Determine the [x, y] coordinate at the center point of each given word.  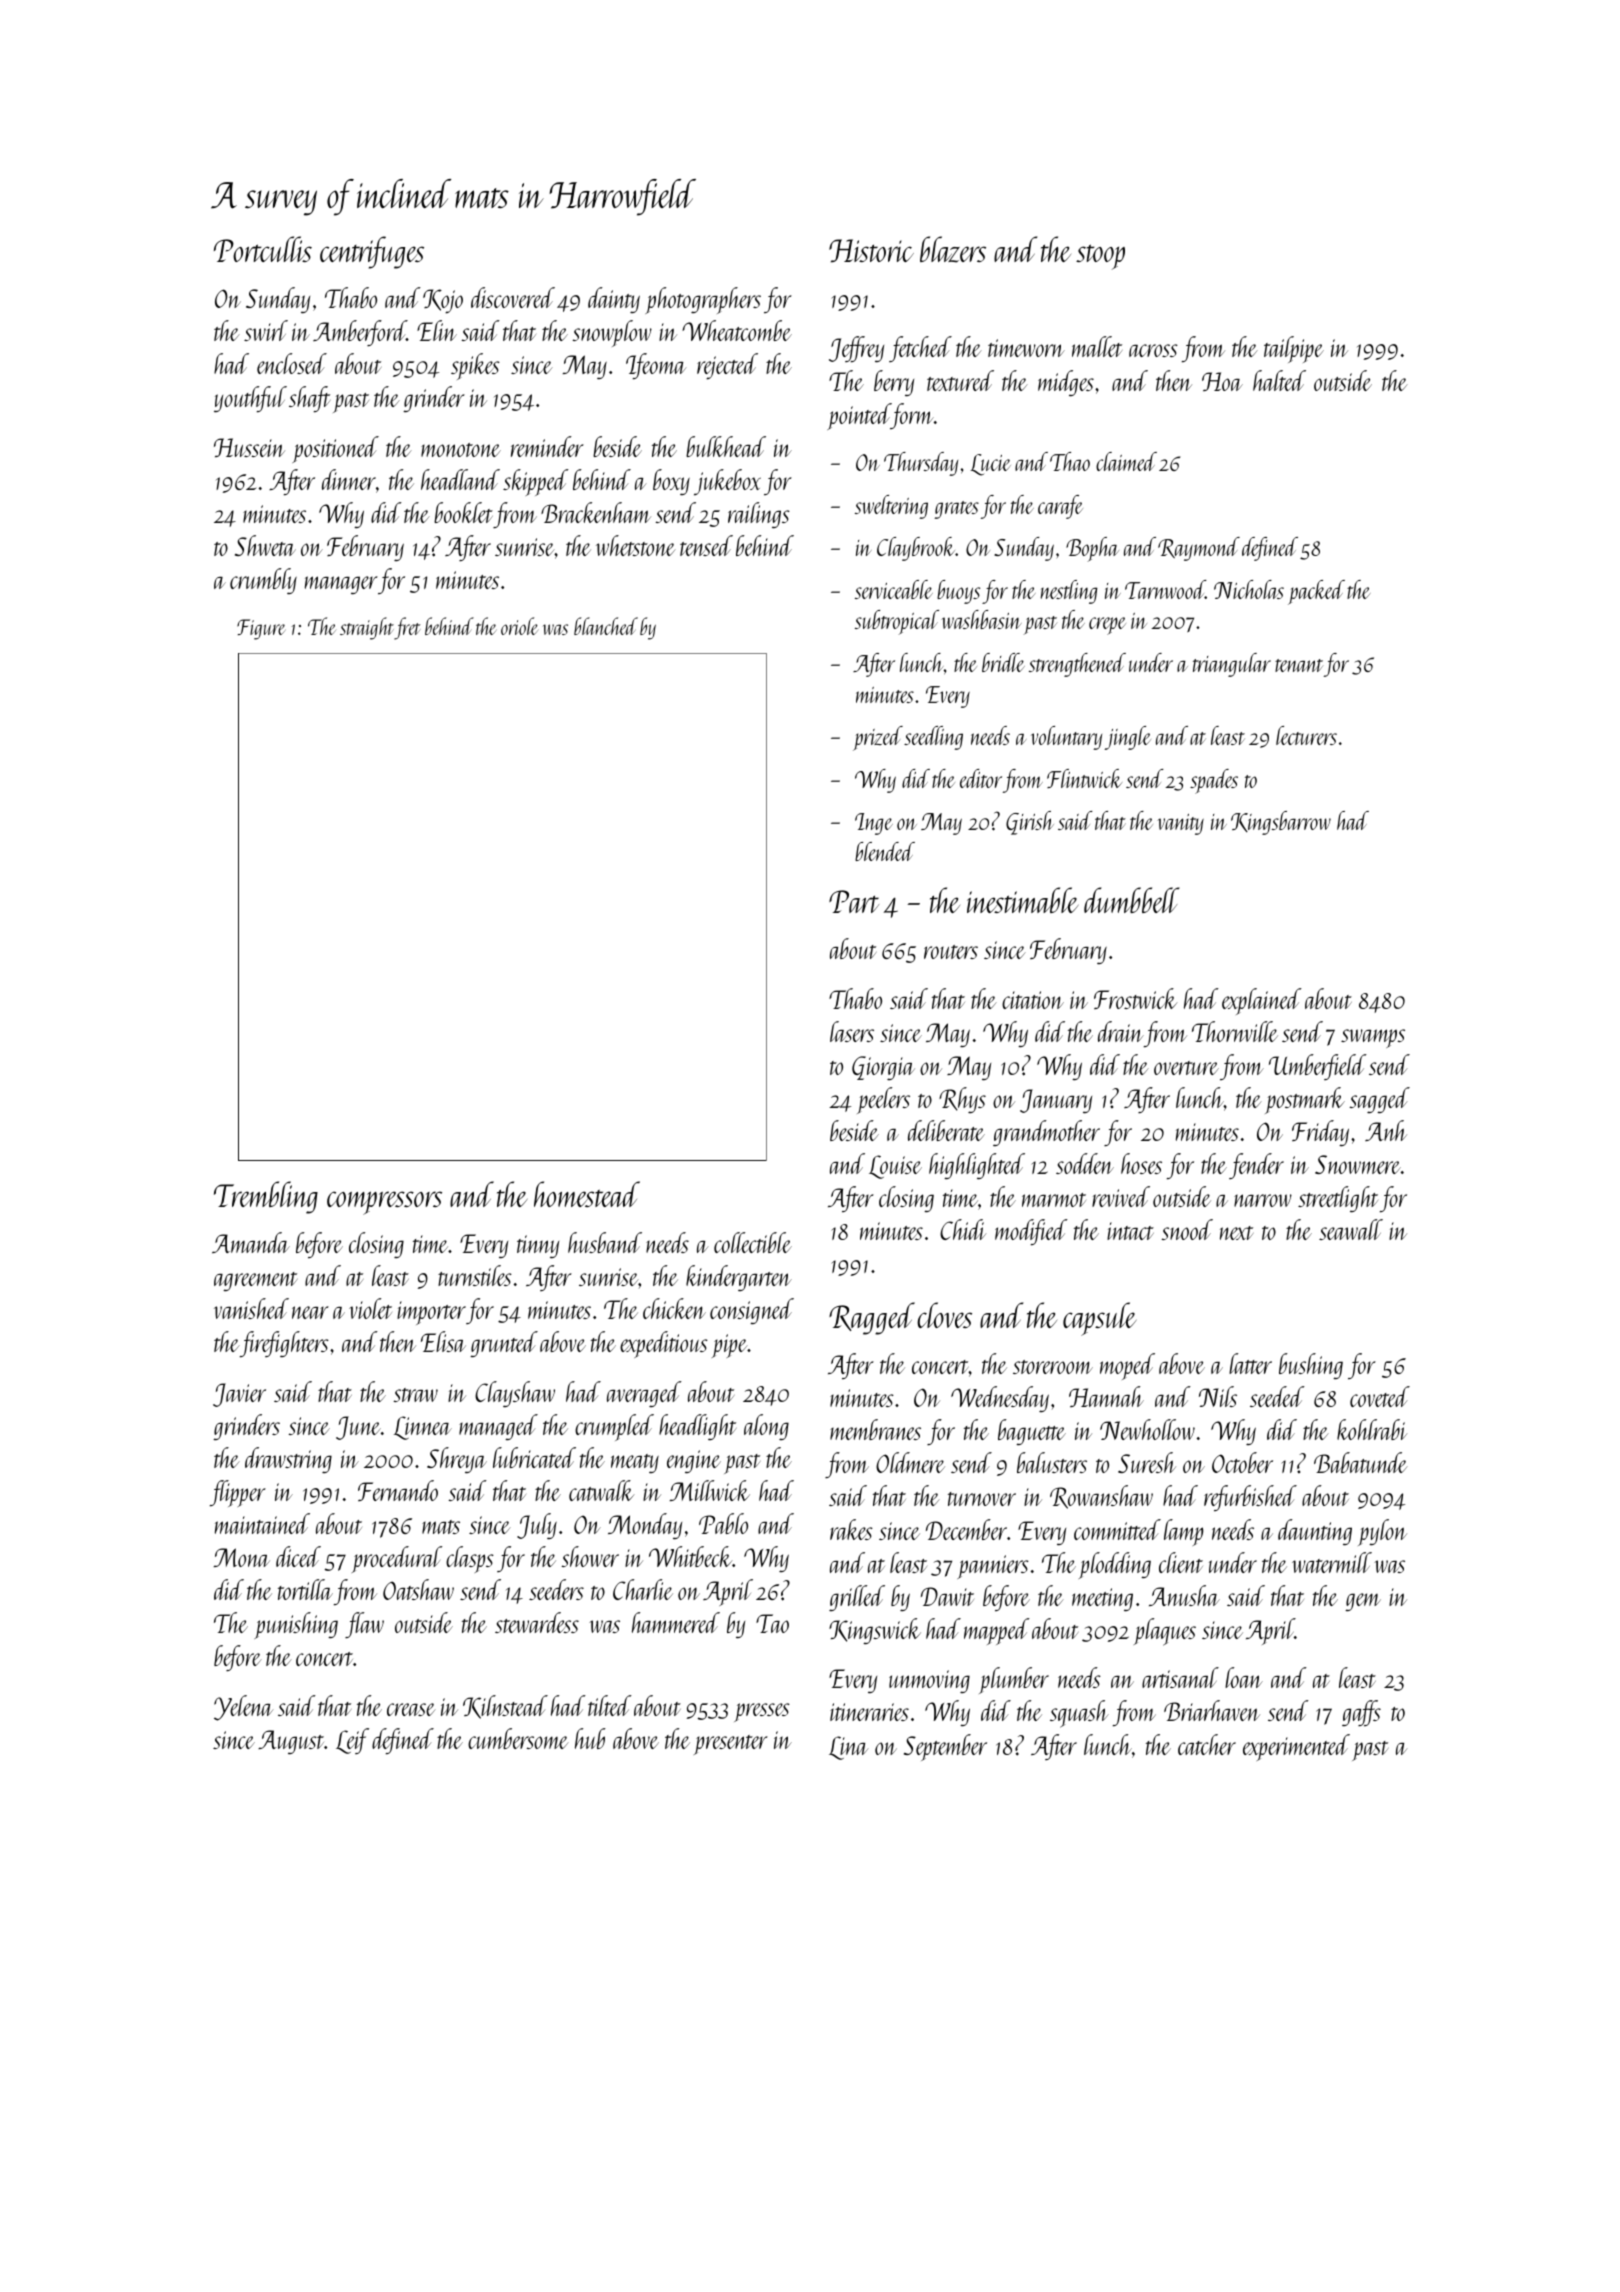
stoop [1100, 257]
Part [854, 901]
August [291, 1742]
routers [951, 952]
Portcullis [263, 249]
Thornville [1235, 1031]
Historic [871, 251]
